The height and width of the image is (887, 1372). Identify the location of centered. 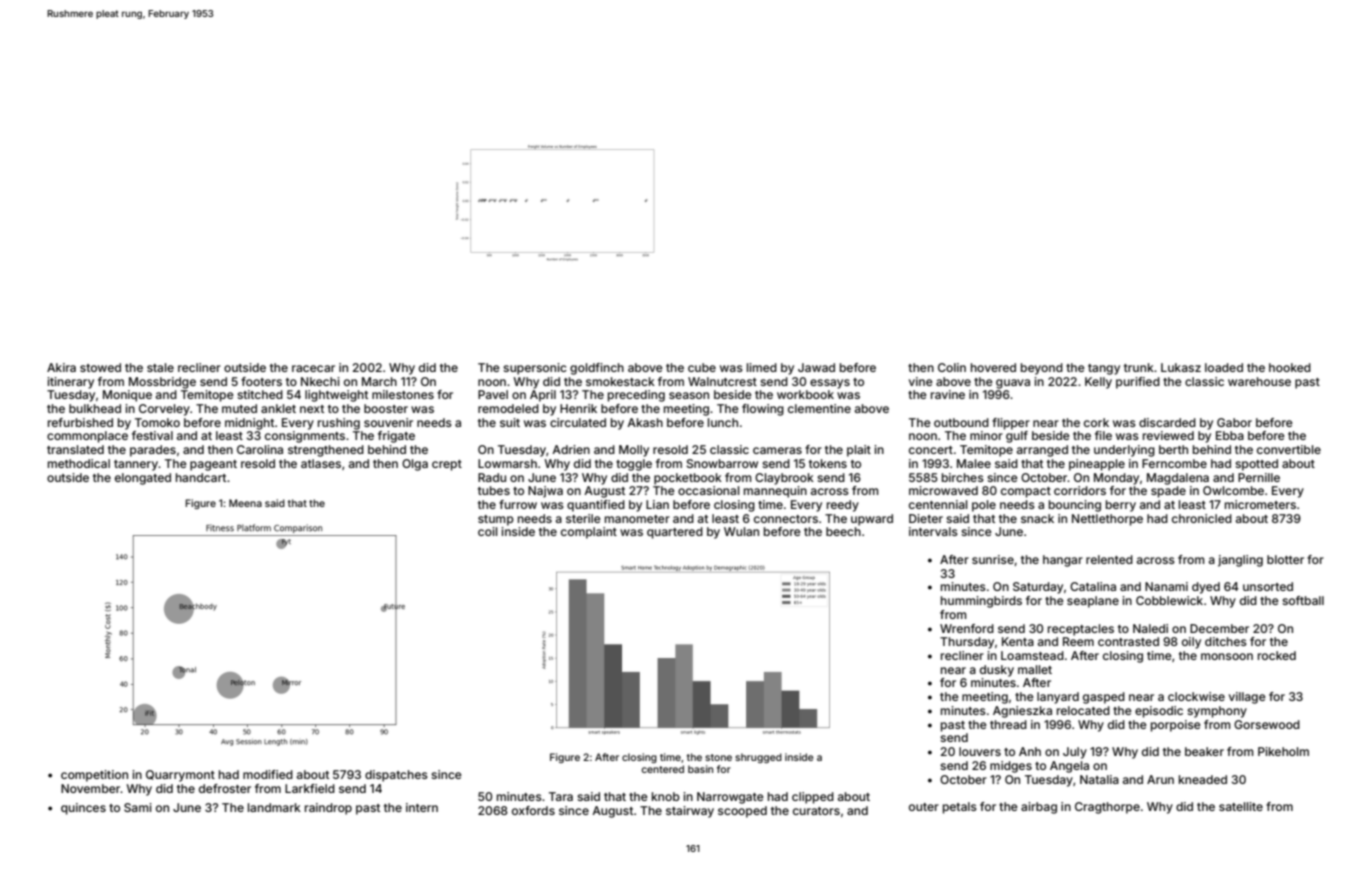
(663, 769).
